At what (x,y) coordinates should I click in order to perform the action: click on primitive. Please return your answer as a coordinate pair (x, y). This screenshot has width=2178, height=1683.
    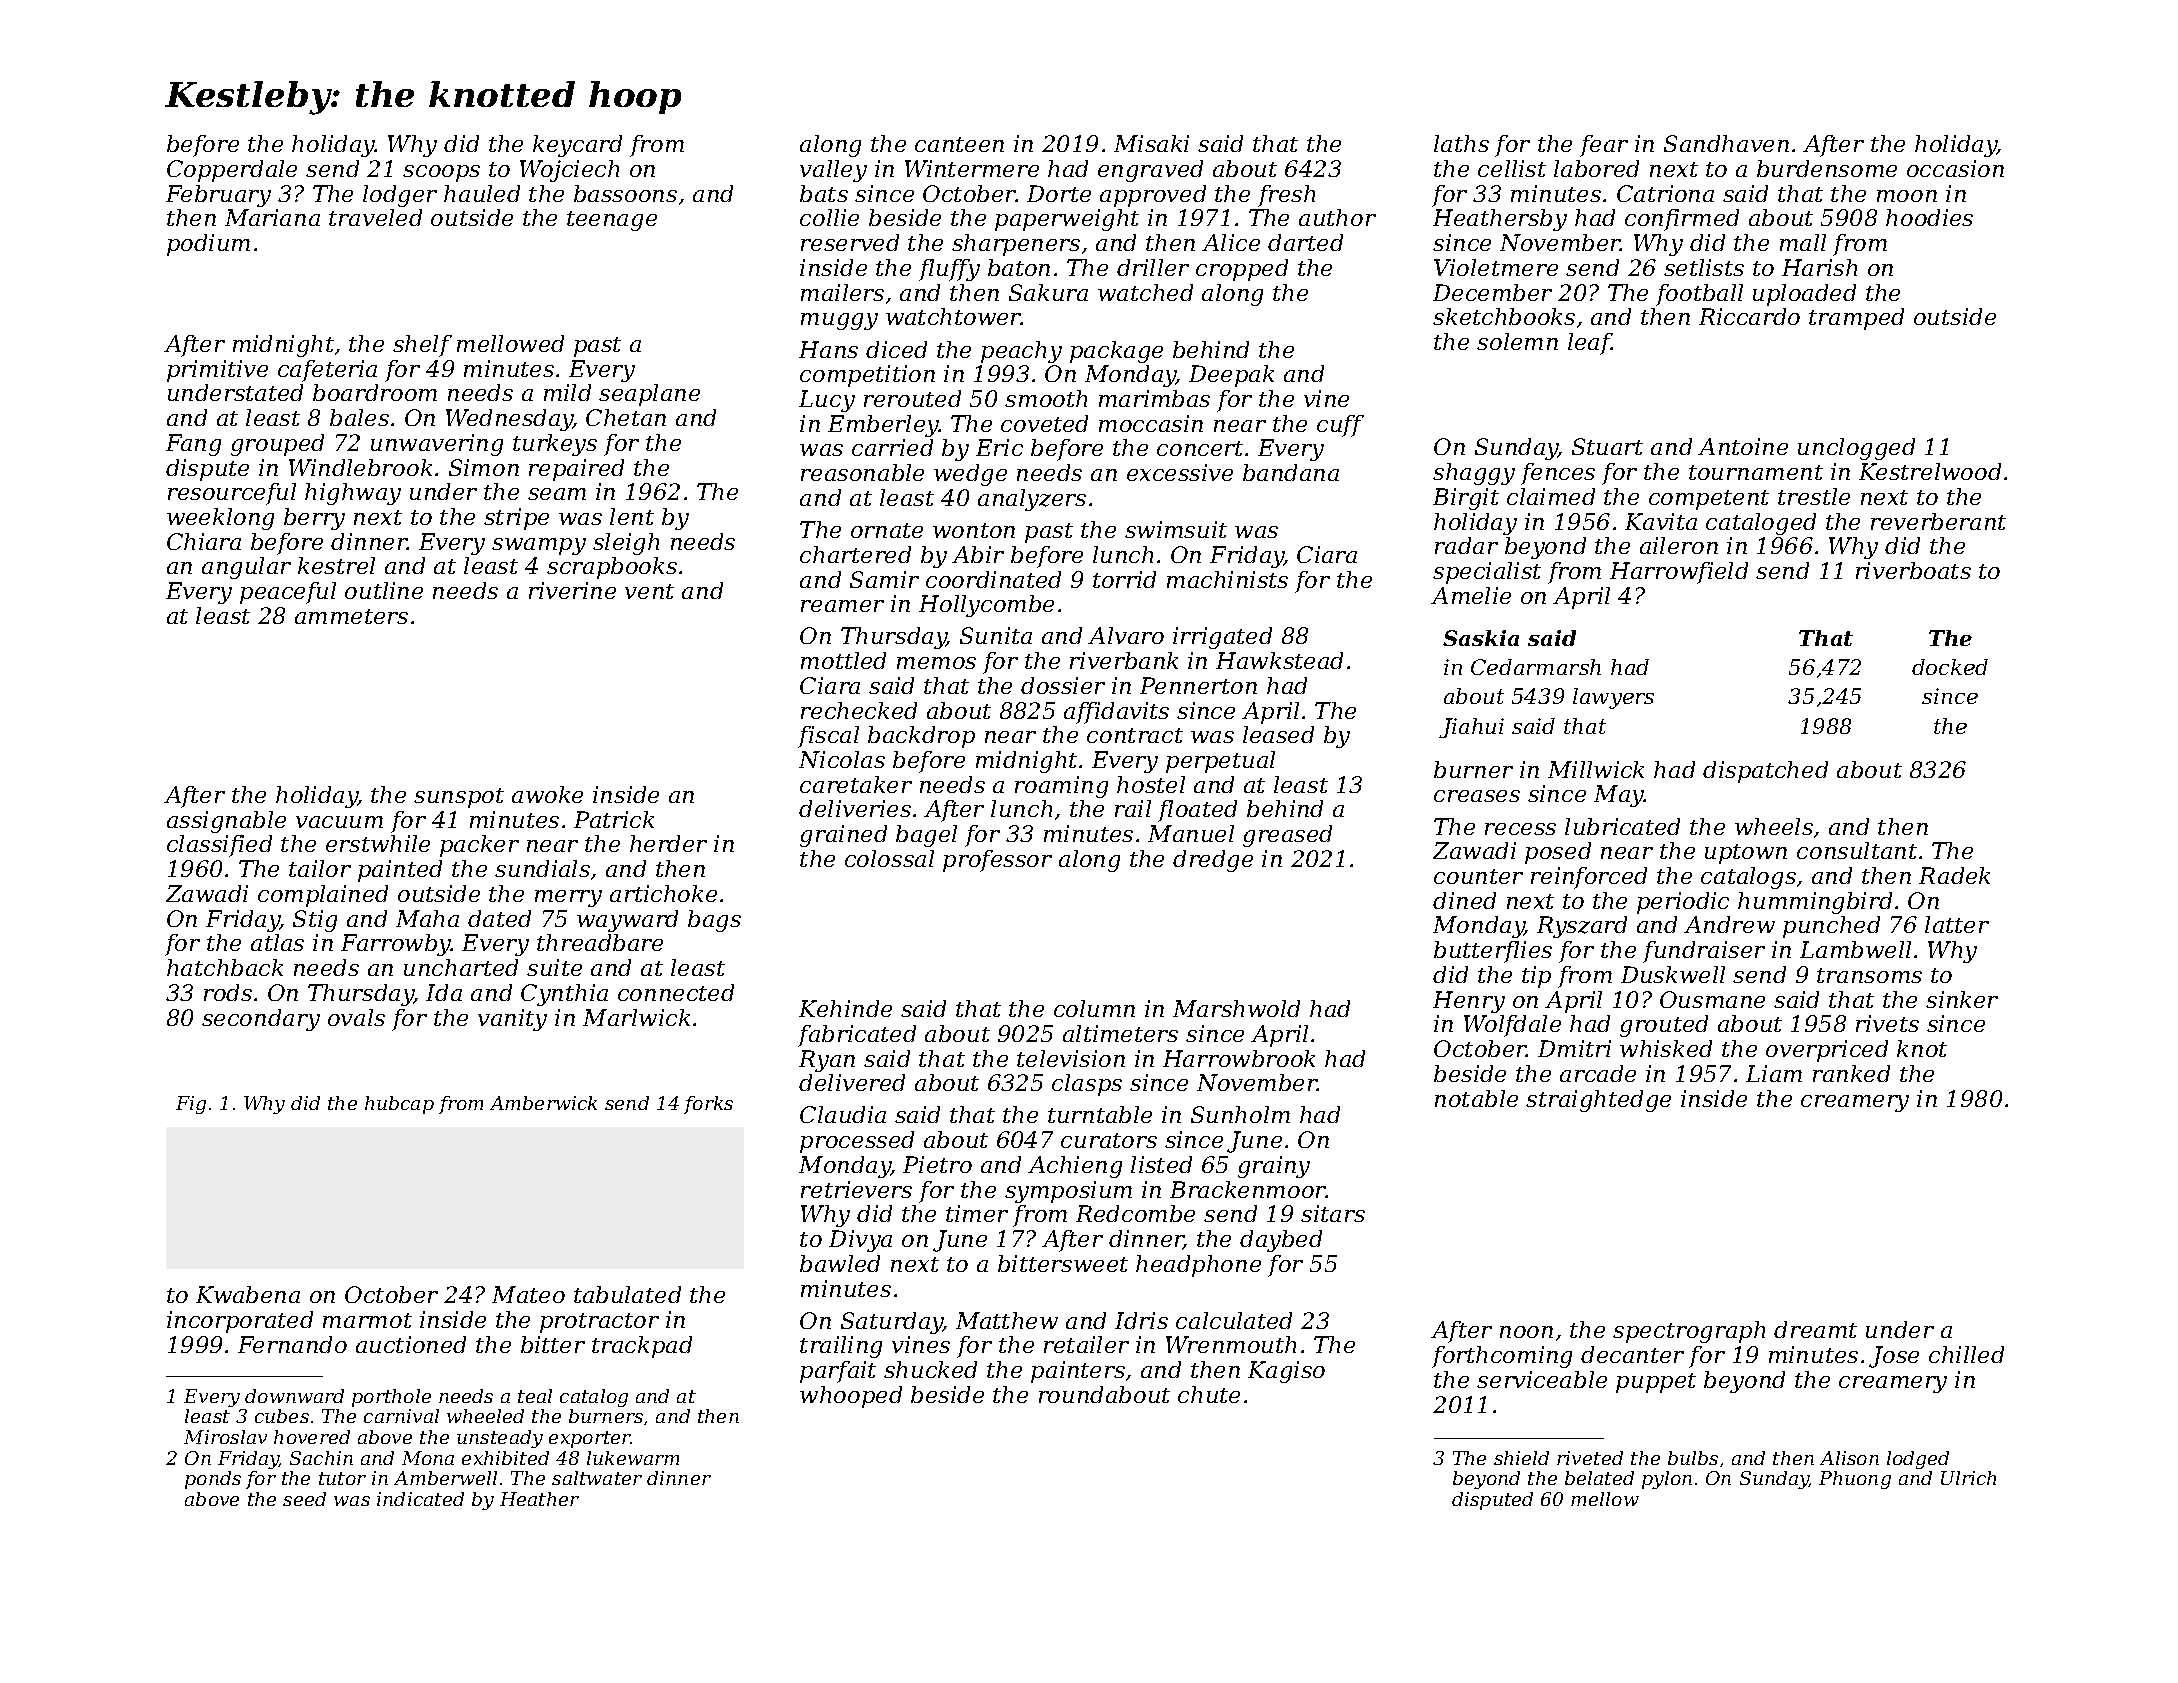
    Looking at the image, I should click on (217, 371).
